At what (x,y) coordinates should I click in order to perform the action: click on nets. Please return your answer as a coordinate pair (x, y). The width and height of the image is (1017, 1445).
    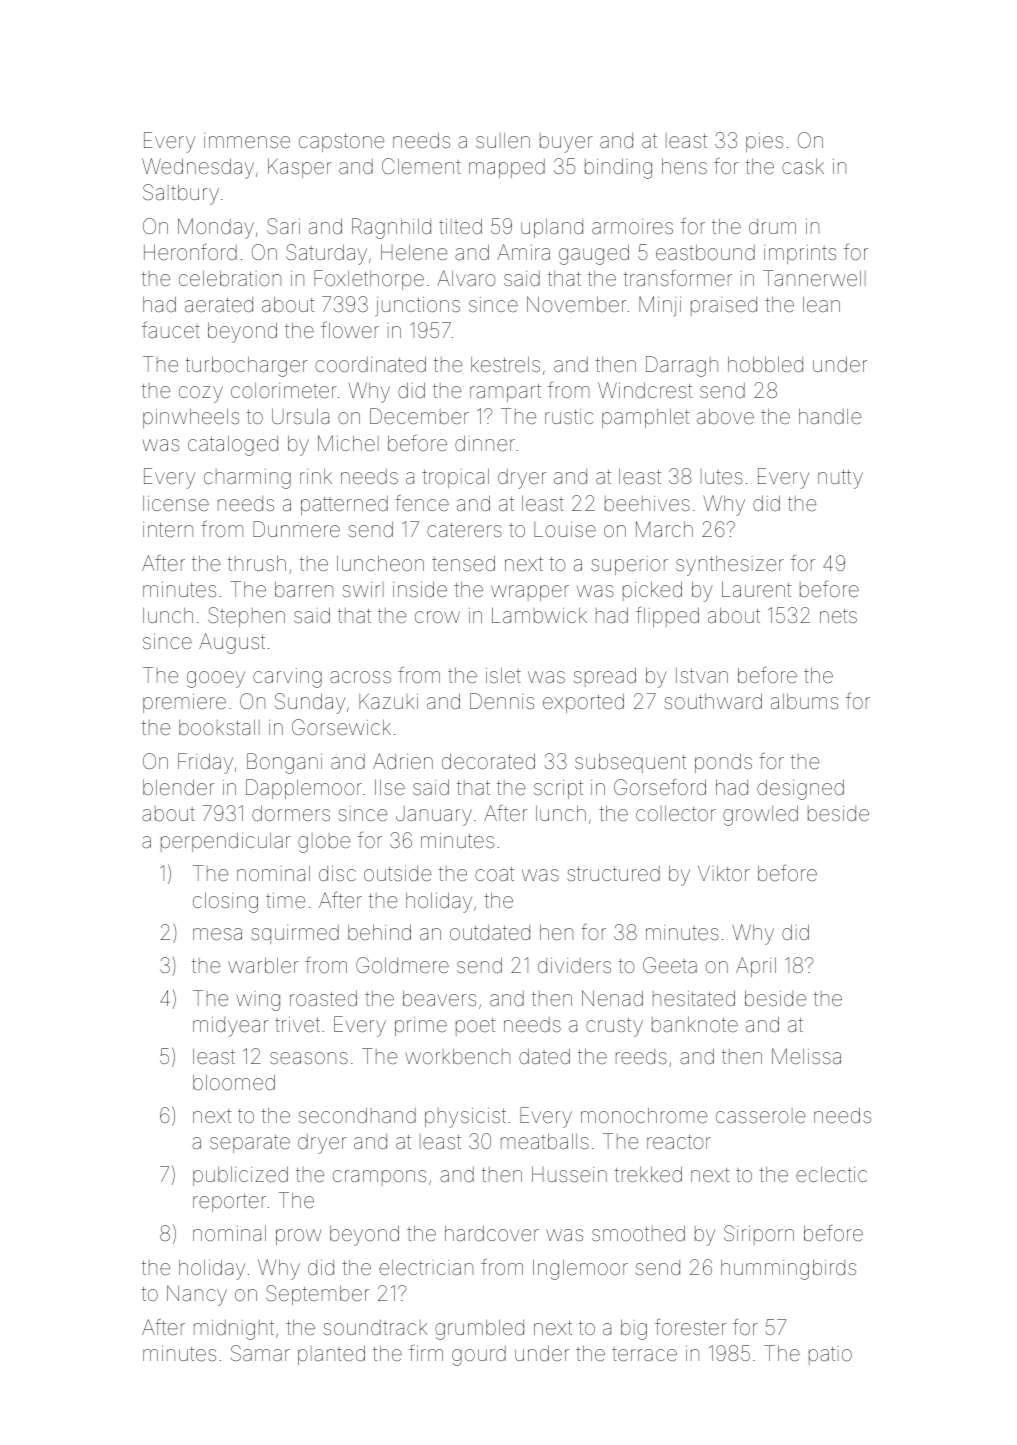
    Looking at the image, I should click on (838, 616).
